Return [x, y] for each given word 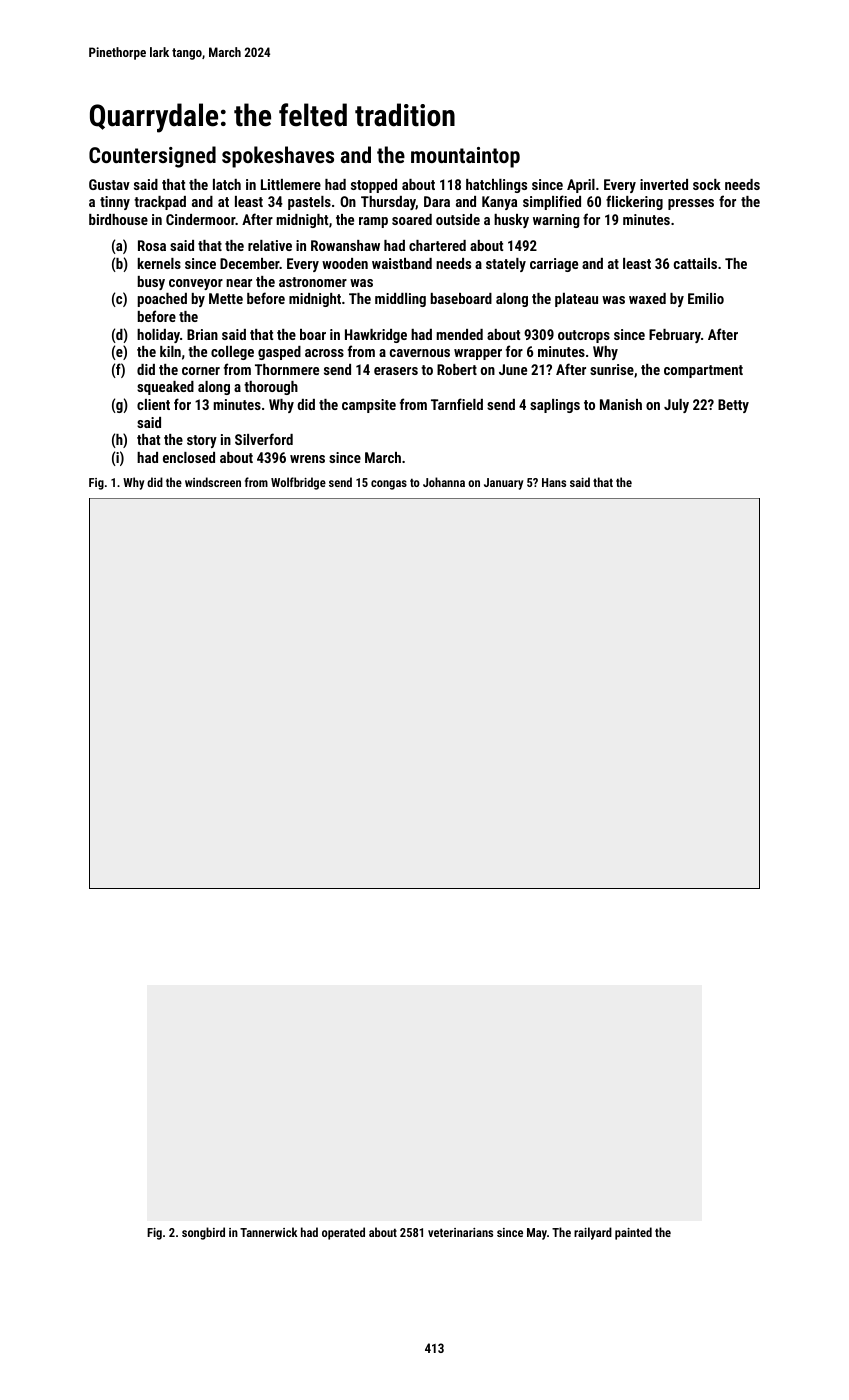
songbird [203, 1233]
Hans [554, 482]
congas [389, 485]
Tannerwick [268, 1232]
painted [633, 1233]
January [503, 484]
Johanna [444, 482]
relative [270, 245]
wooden [345, 263]
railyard [593, 1233]
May [537, 1234]
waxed [647, 298]
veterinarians [460, 1232]
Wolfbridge [298, 483]
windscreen [213, 482]
